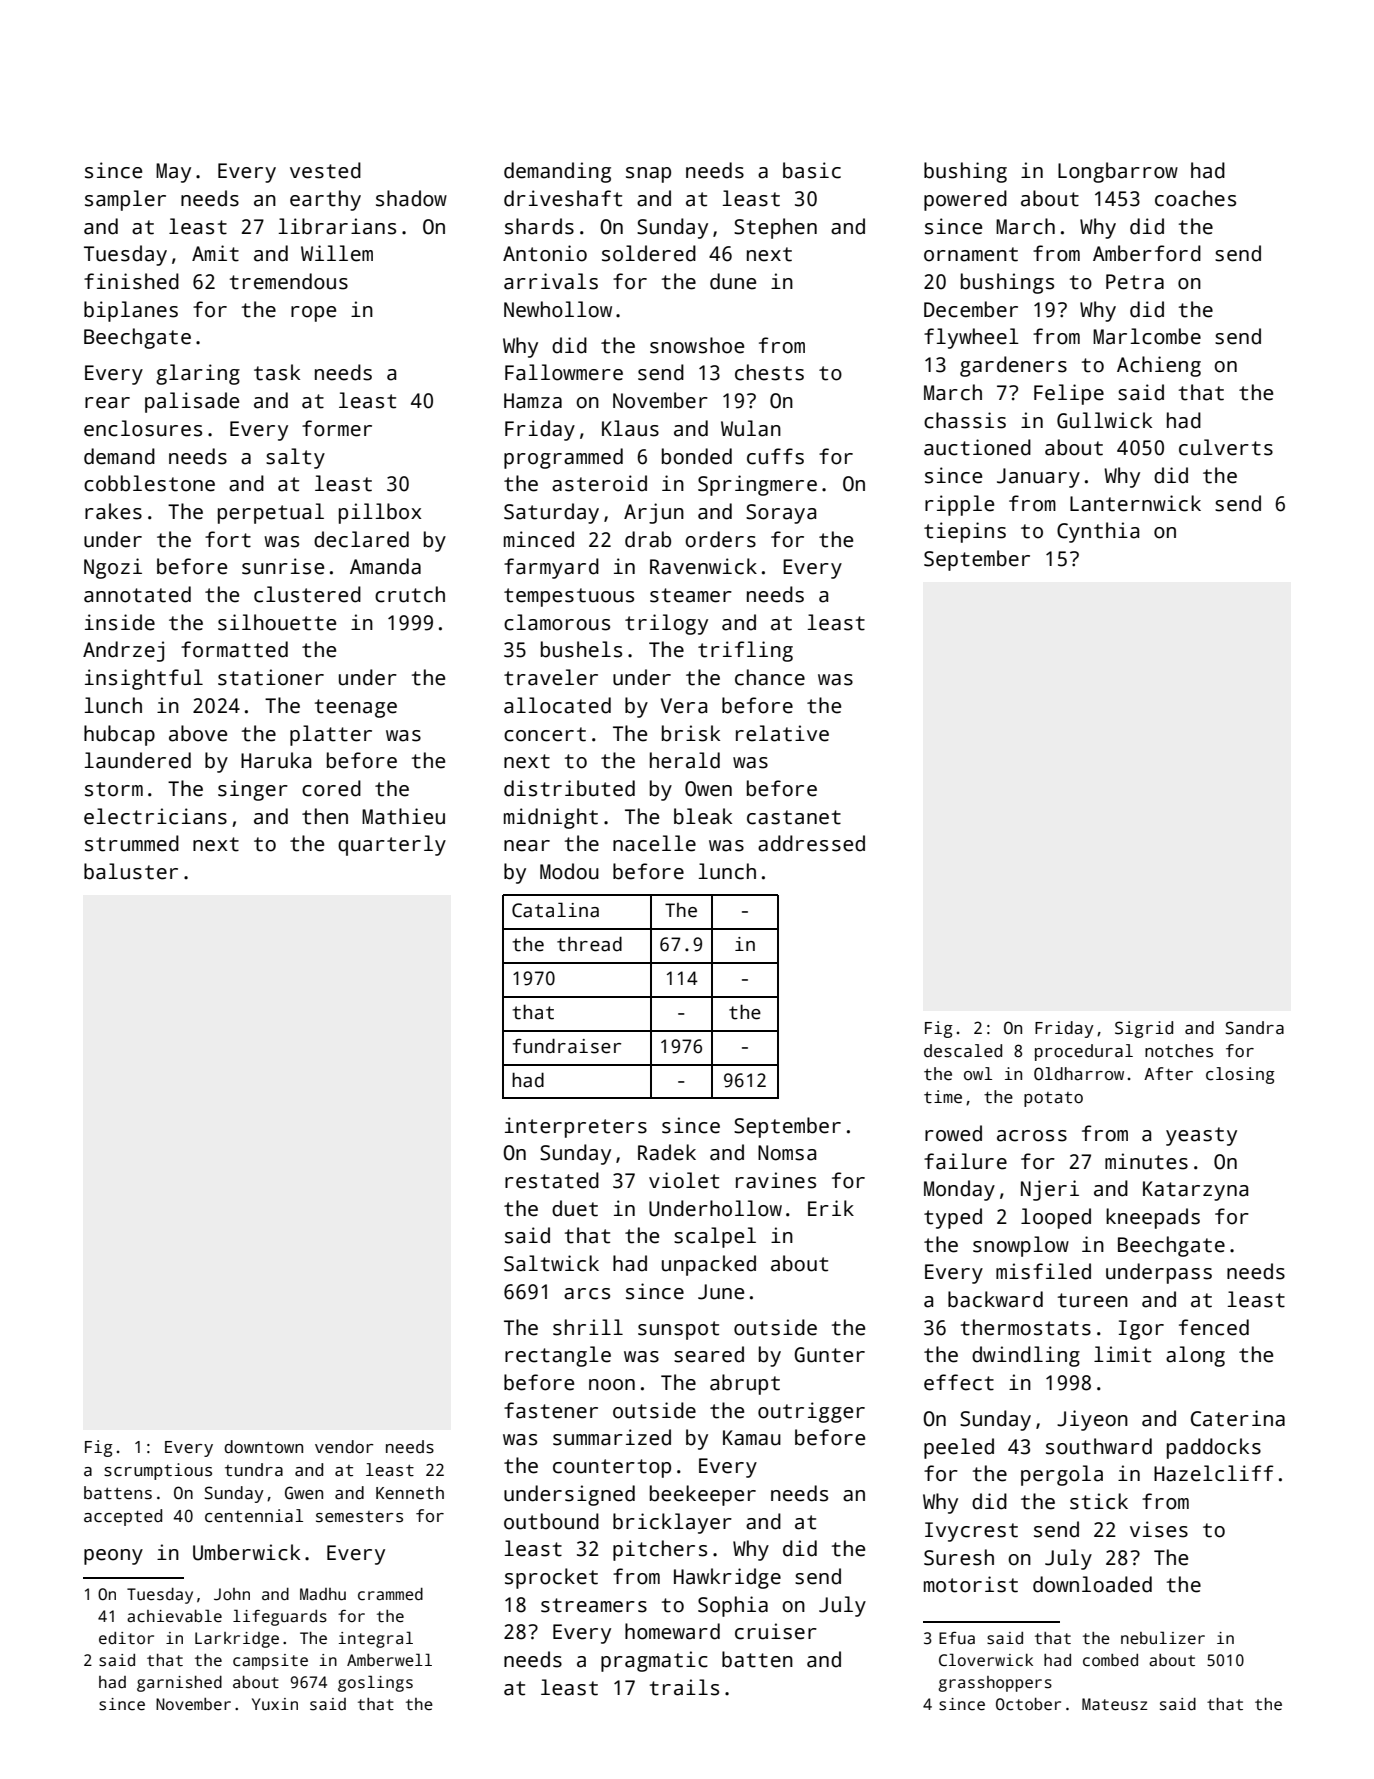  I want to click on Klaus, so click(630, 428).
